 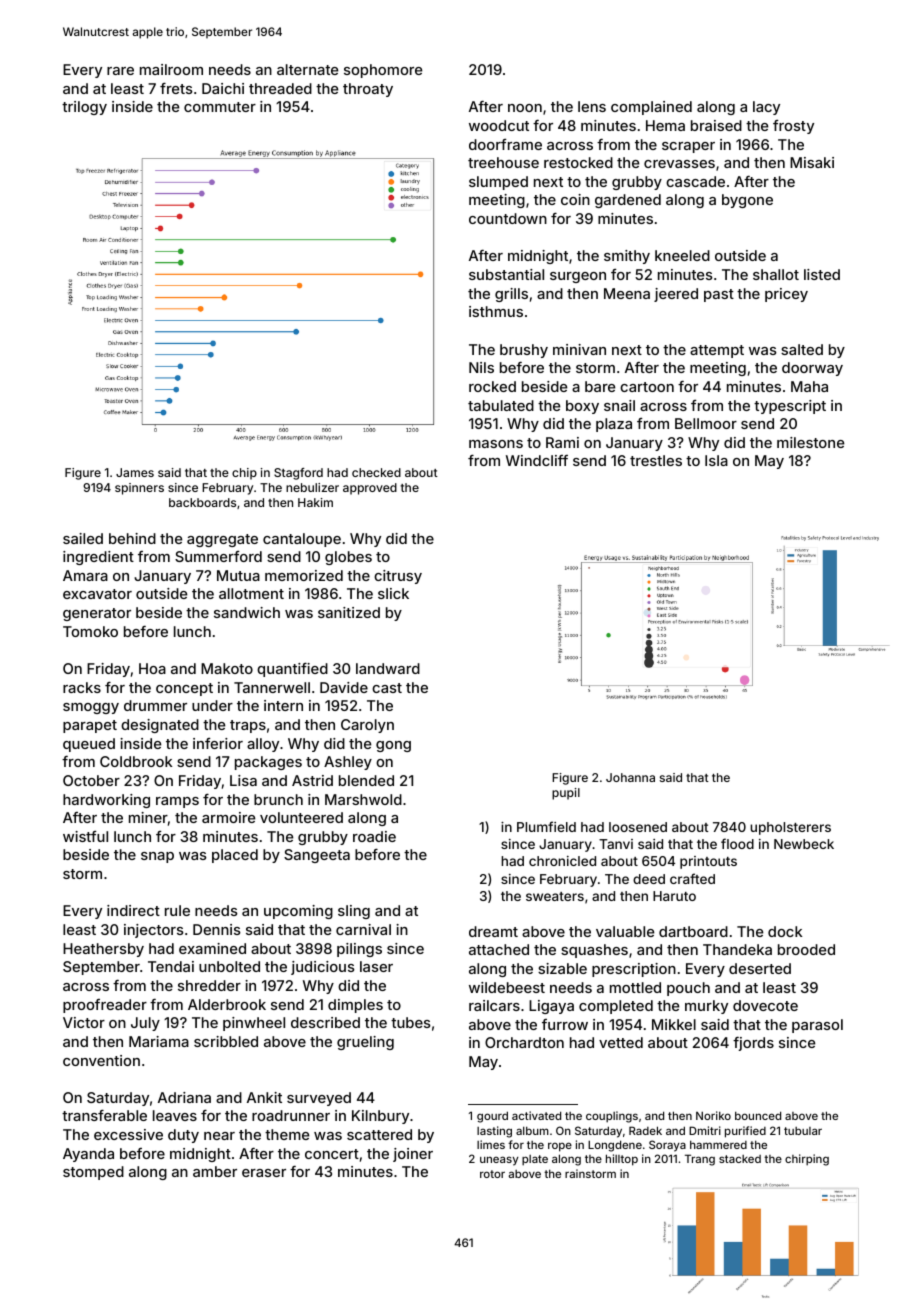 I want to click on Sangeeta, so click(x=317, y=856).
